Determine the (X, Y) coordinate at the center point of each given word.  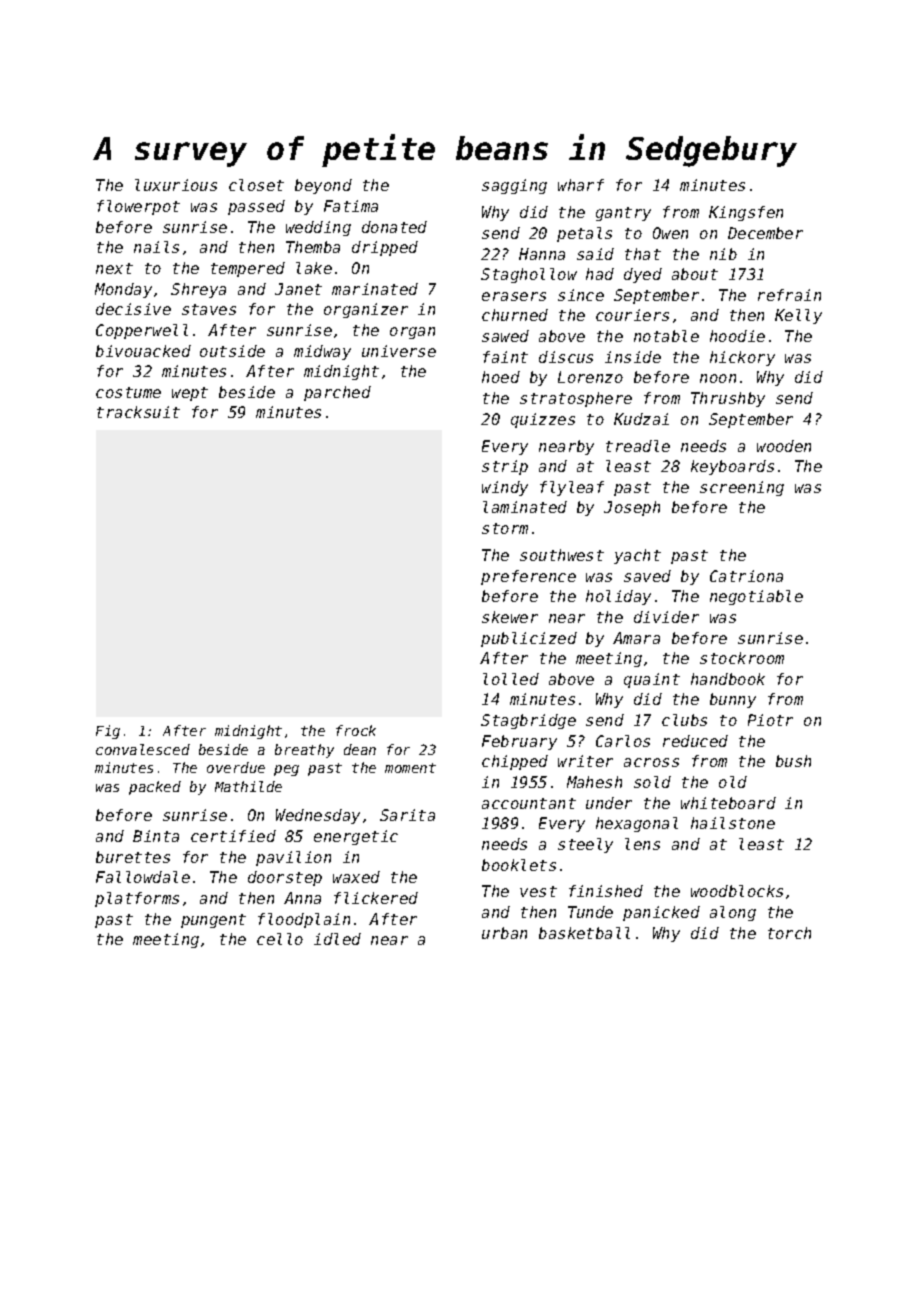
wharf (581, 185)
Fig (108, 732)
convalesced (143, 749)
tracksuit (138, 412)
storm (505, 528)
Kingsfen (746, 213)
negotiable (756, 597)
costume (128, 392)
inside (633, 357)
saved (647, 576)
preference (528, 577)
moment (410, 768)
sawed (505, 336)
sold (652, 782)
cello (280, 939)
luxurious (176, 185)
